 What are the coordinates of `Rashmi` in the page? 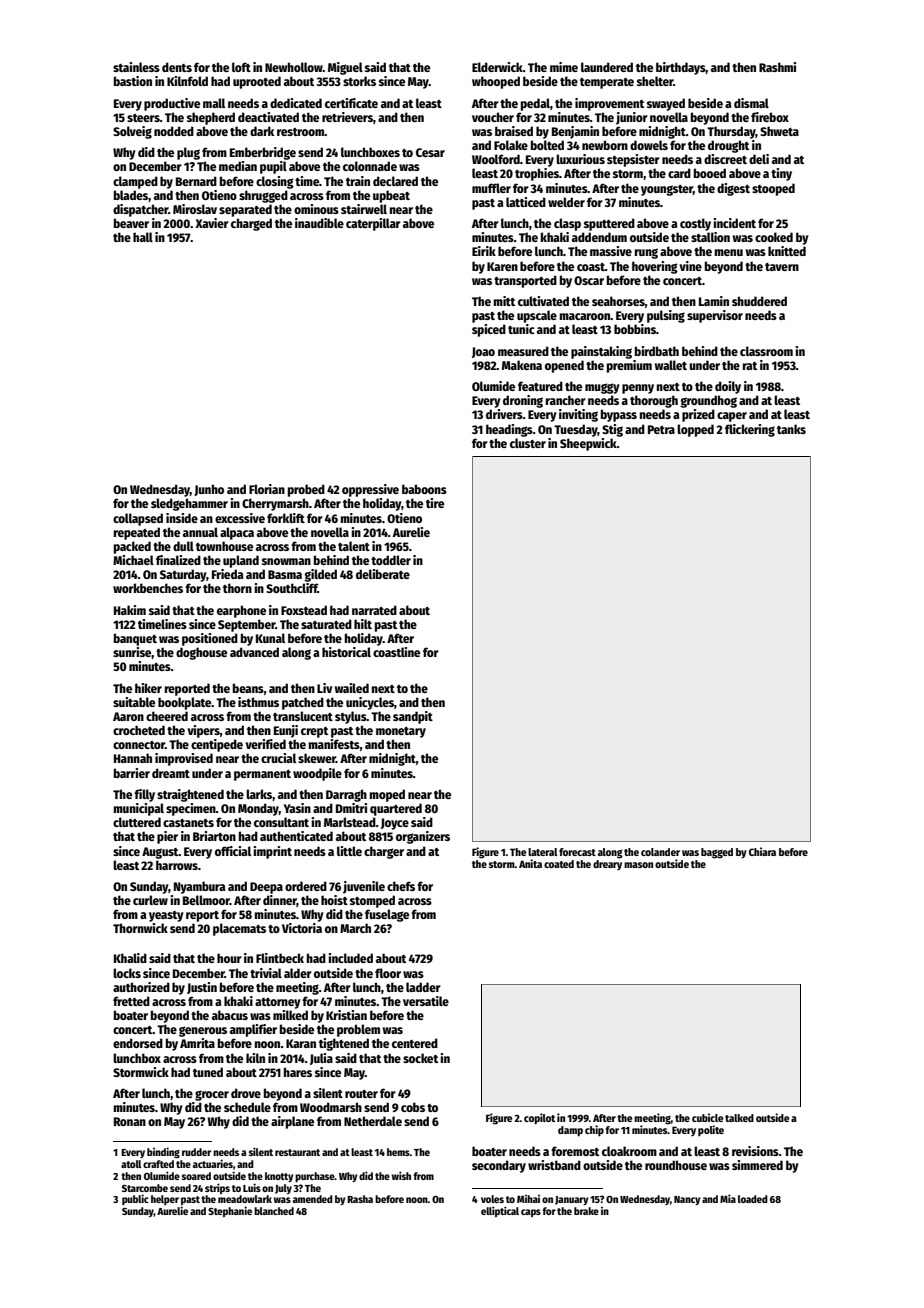 It's located at (777, 67).
